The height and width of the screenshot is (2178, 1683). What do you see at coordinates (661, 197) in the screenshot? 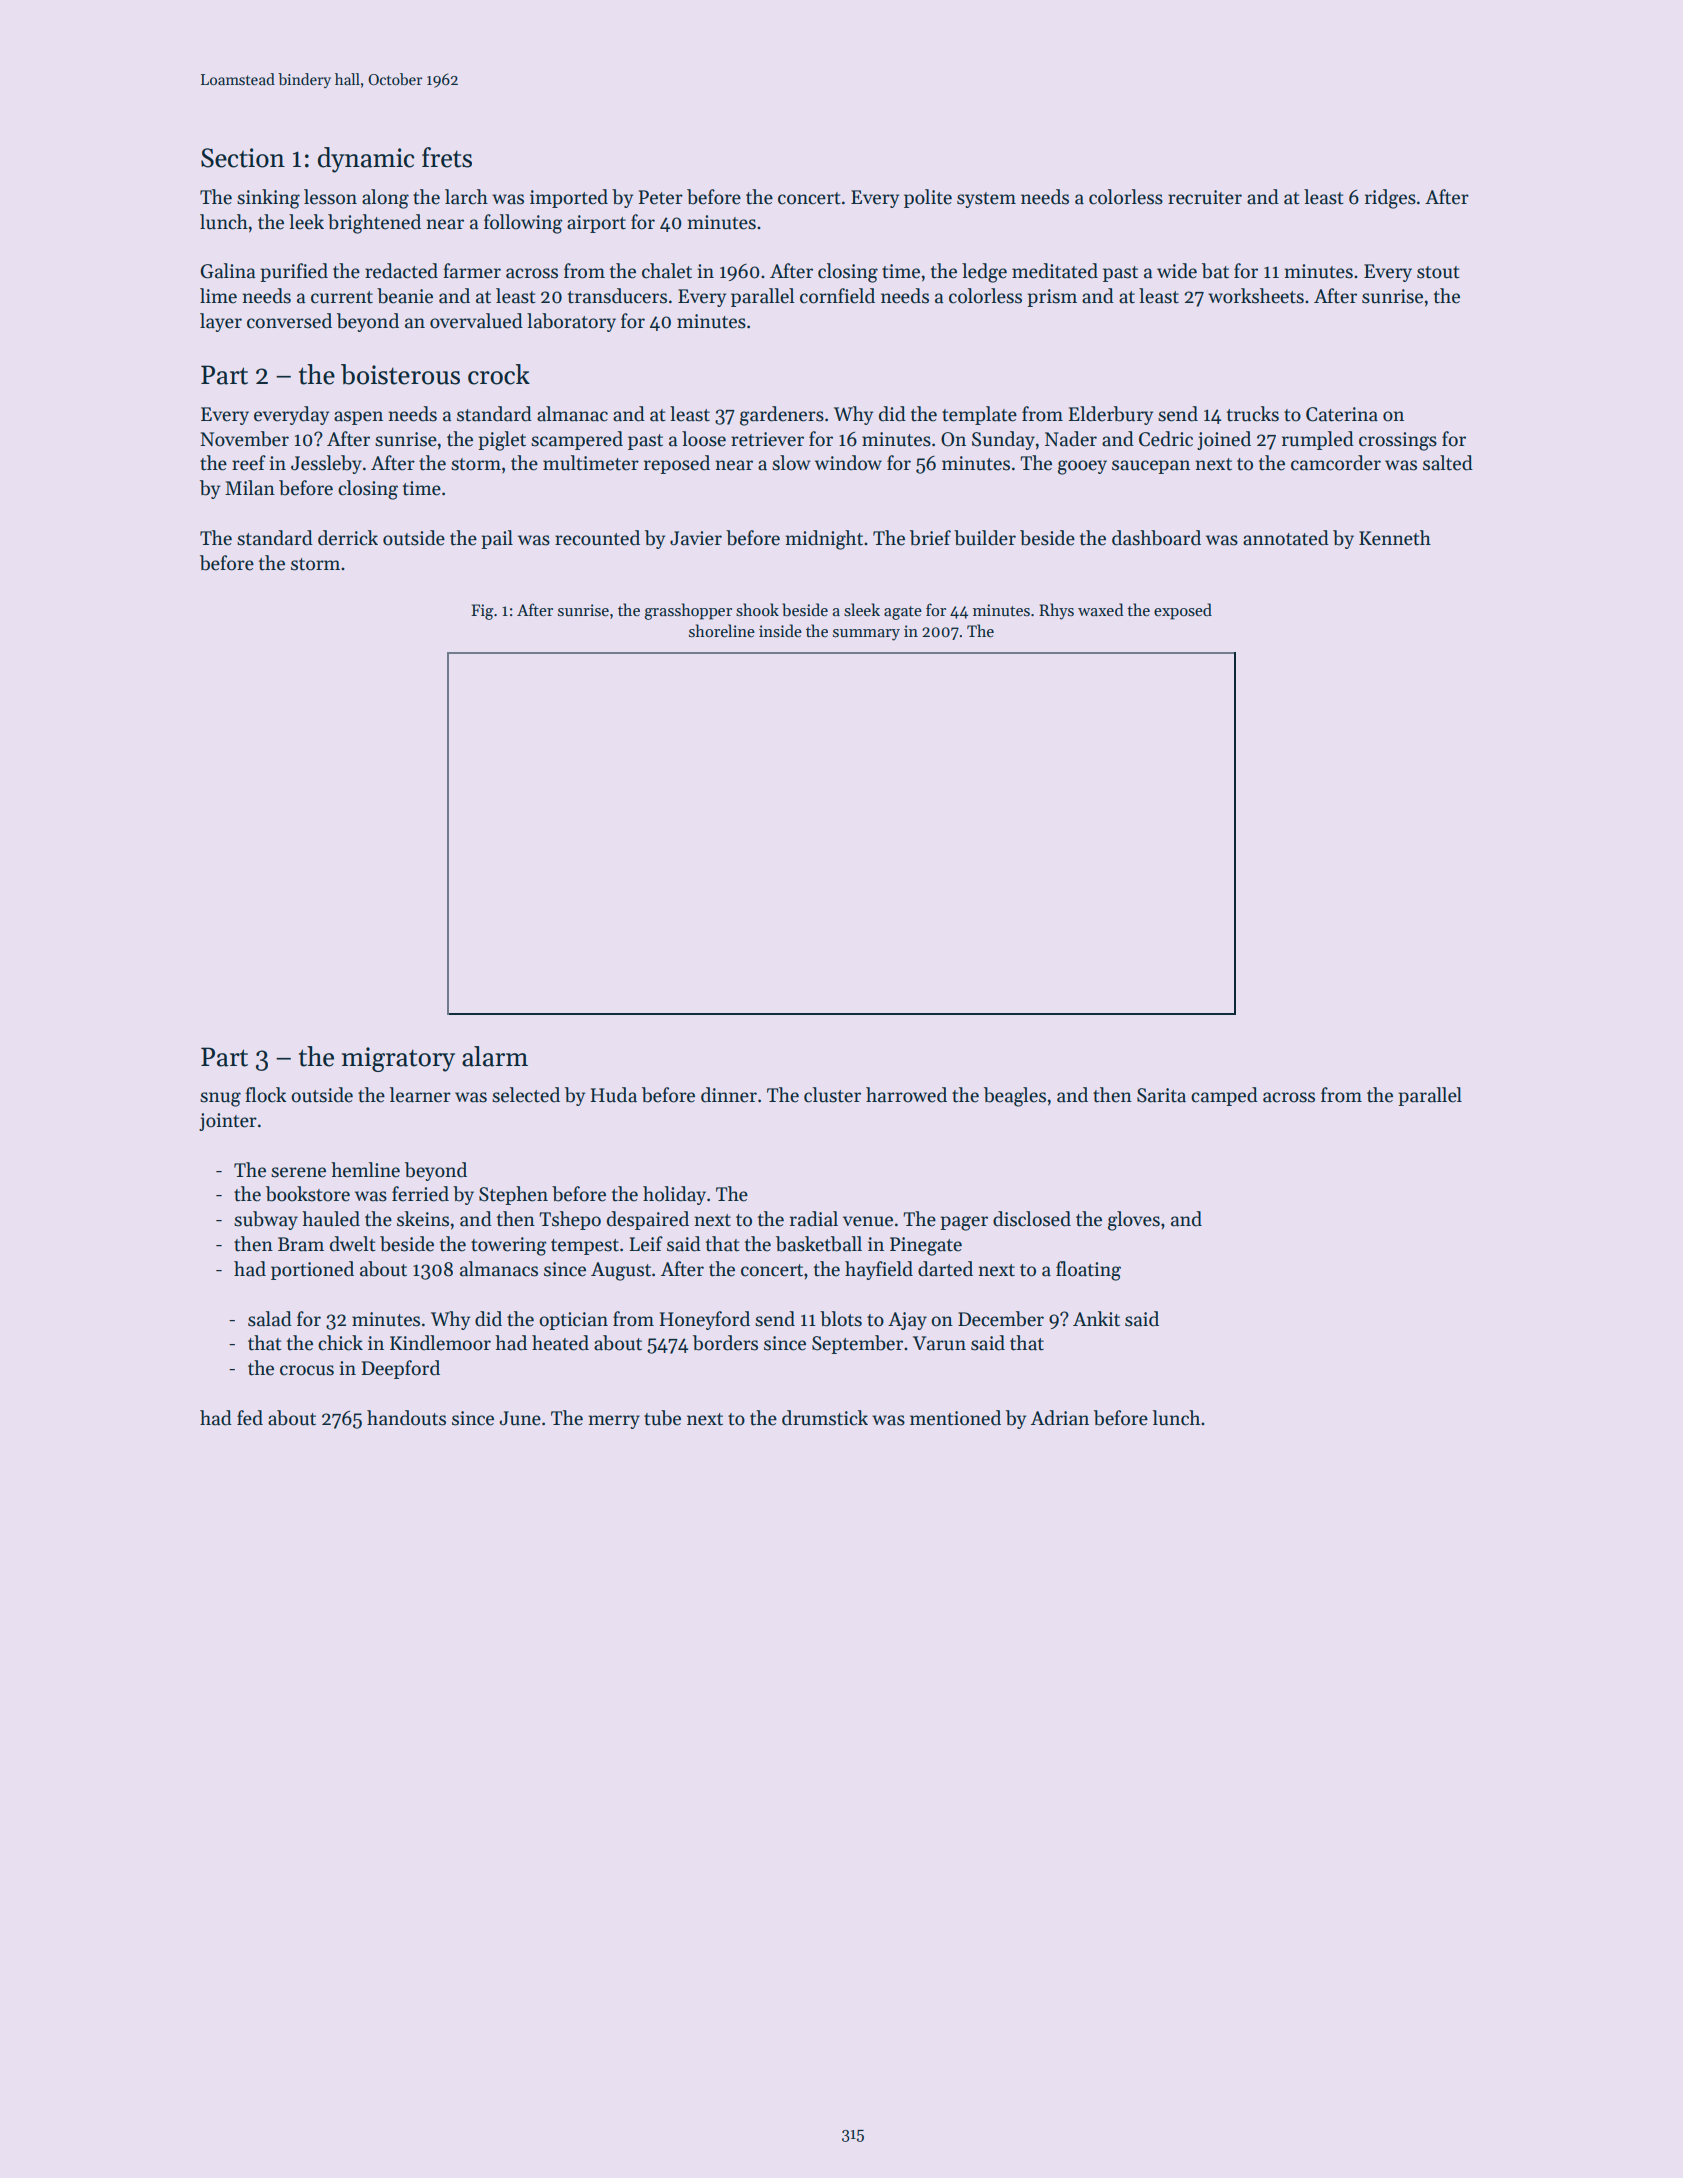
I see `Peter` at bounding box center [661, 197].
